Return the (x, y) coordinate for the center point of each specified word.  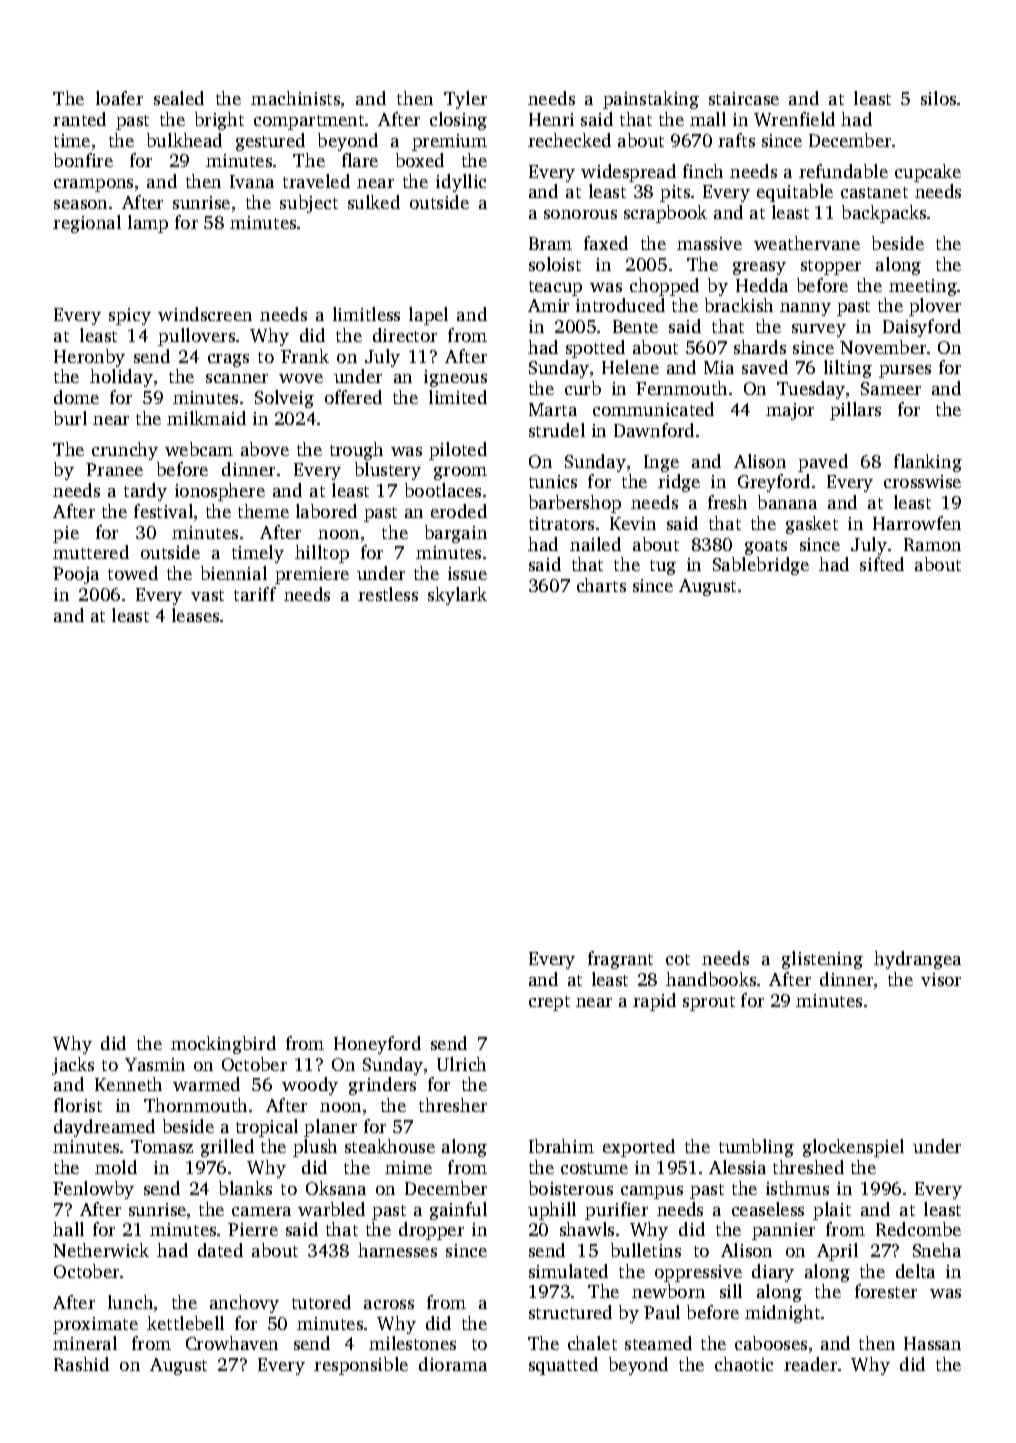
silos (938, 98)
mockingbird (223, 1045)
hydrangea (917, 960)
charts (601, 585)
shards (760, 347)
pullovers (196, 337)
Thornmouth (195, 1105)
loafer (119, 98)
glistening (822, 960)
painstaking (651, 100)
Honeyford (377, 1045)
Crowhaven (232, 1343)
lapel (428, 316)
